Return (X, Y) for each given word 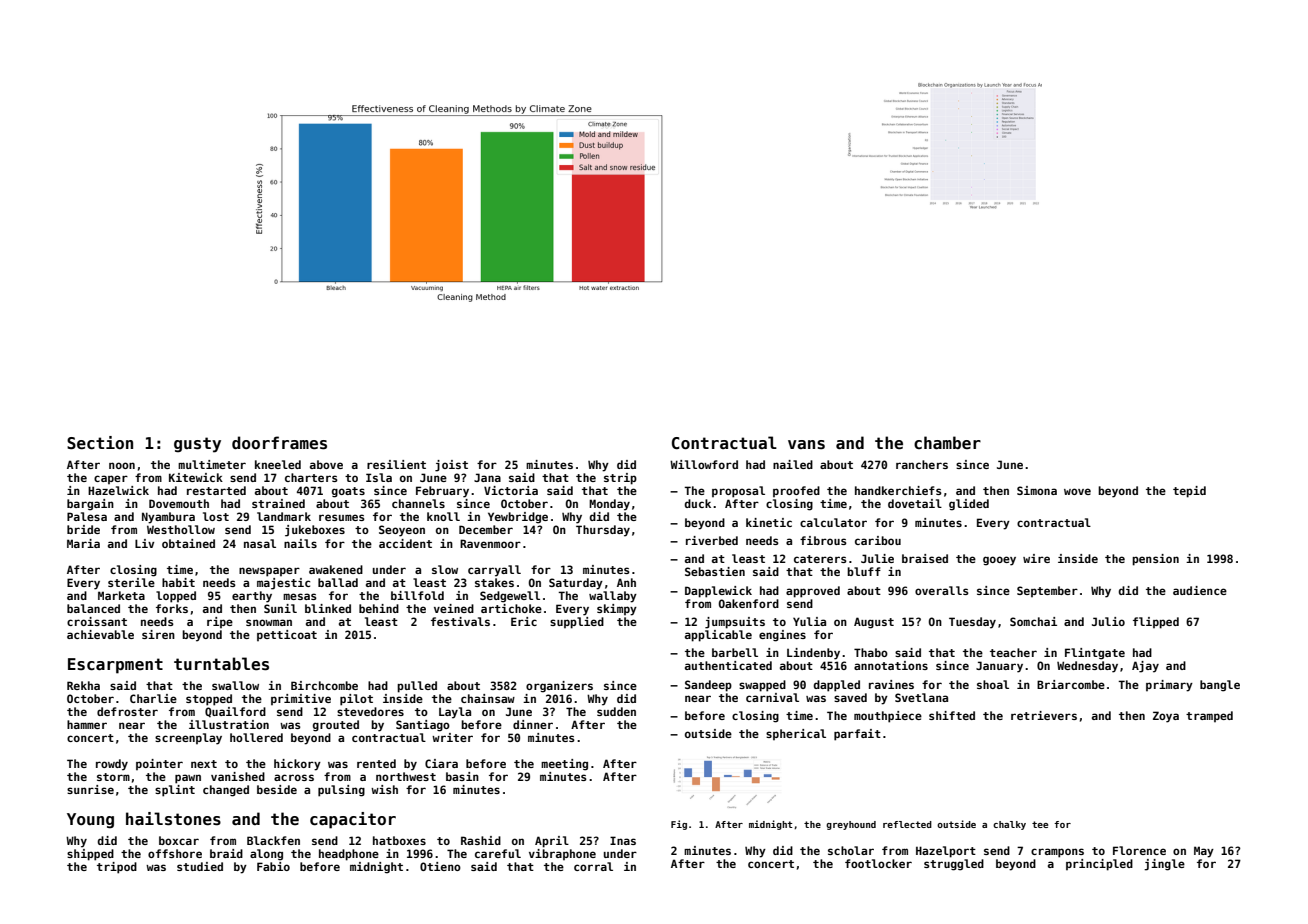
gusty (197, 445)
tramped (1209, 716)
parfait (857, 735)
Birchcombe (324, 685)
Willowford (704, 464)
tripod (117, 868)
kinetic (769, 522)
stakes (494, 582)
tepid (1189, 492)
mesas (300, 596)
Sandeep (708, 686)
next (204, 764)
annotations (891, 665)
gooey (999, 561)
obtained (188, 543)
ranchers (922, 464)
